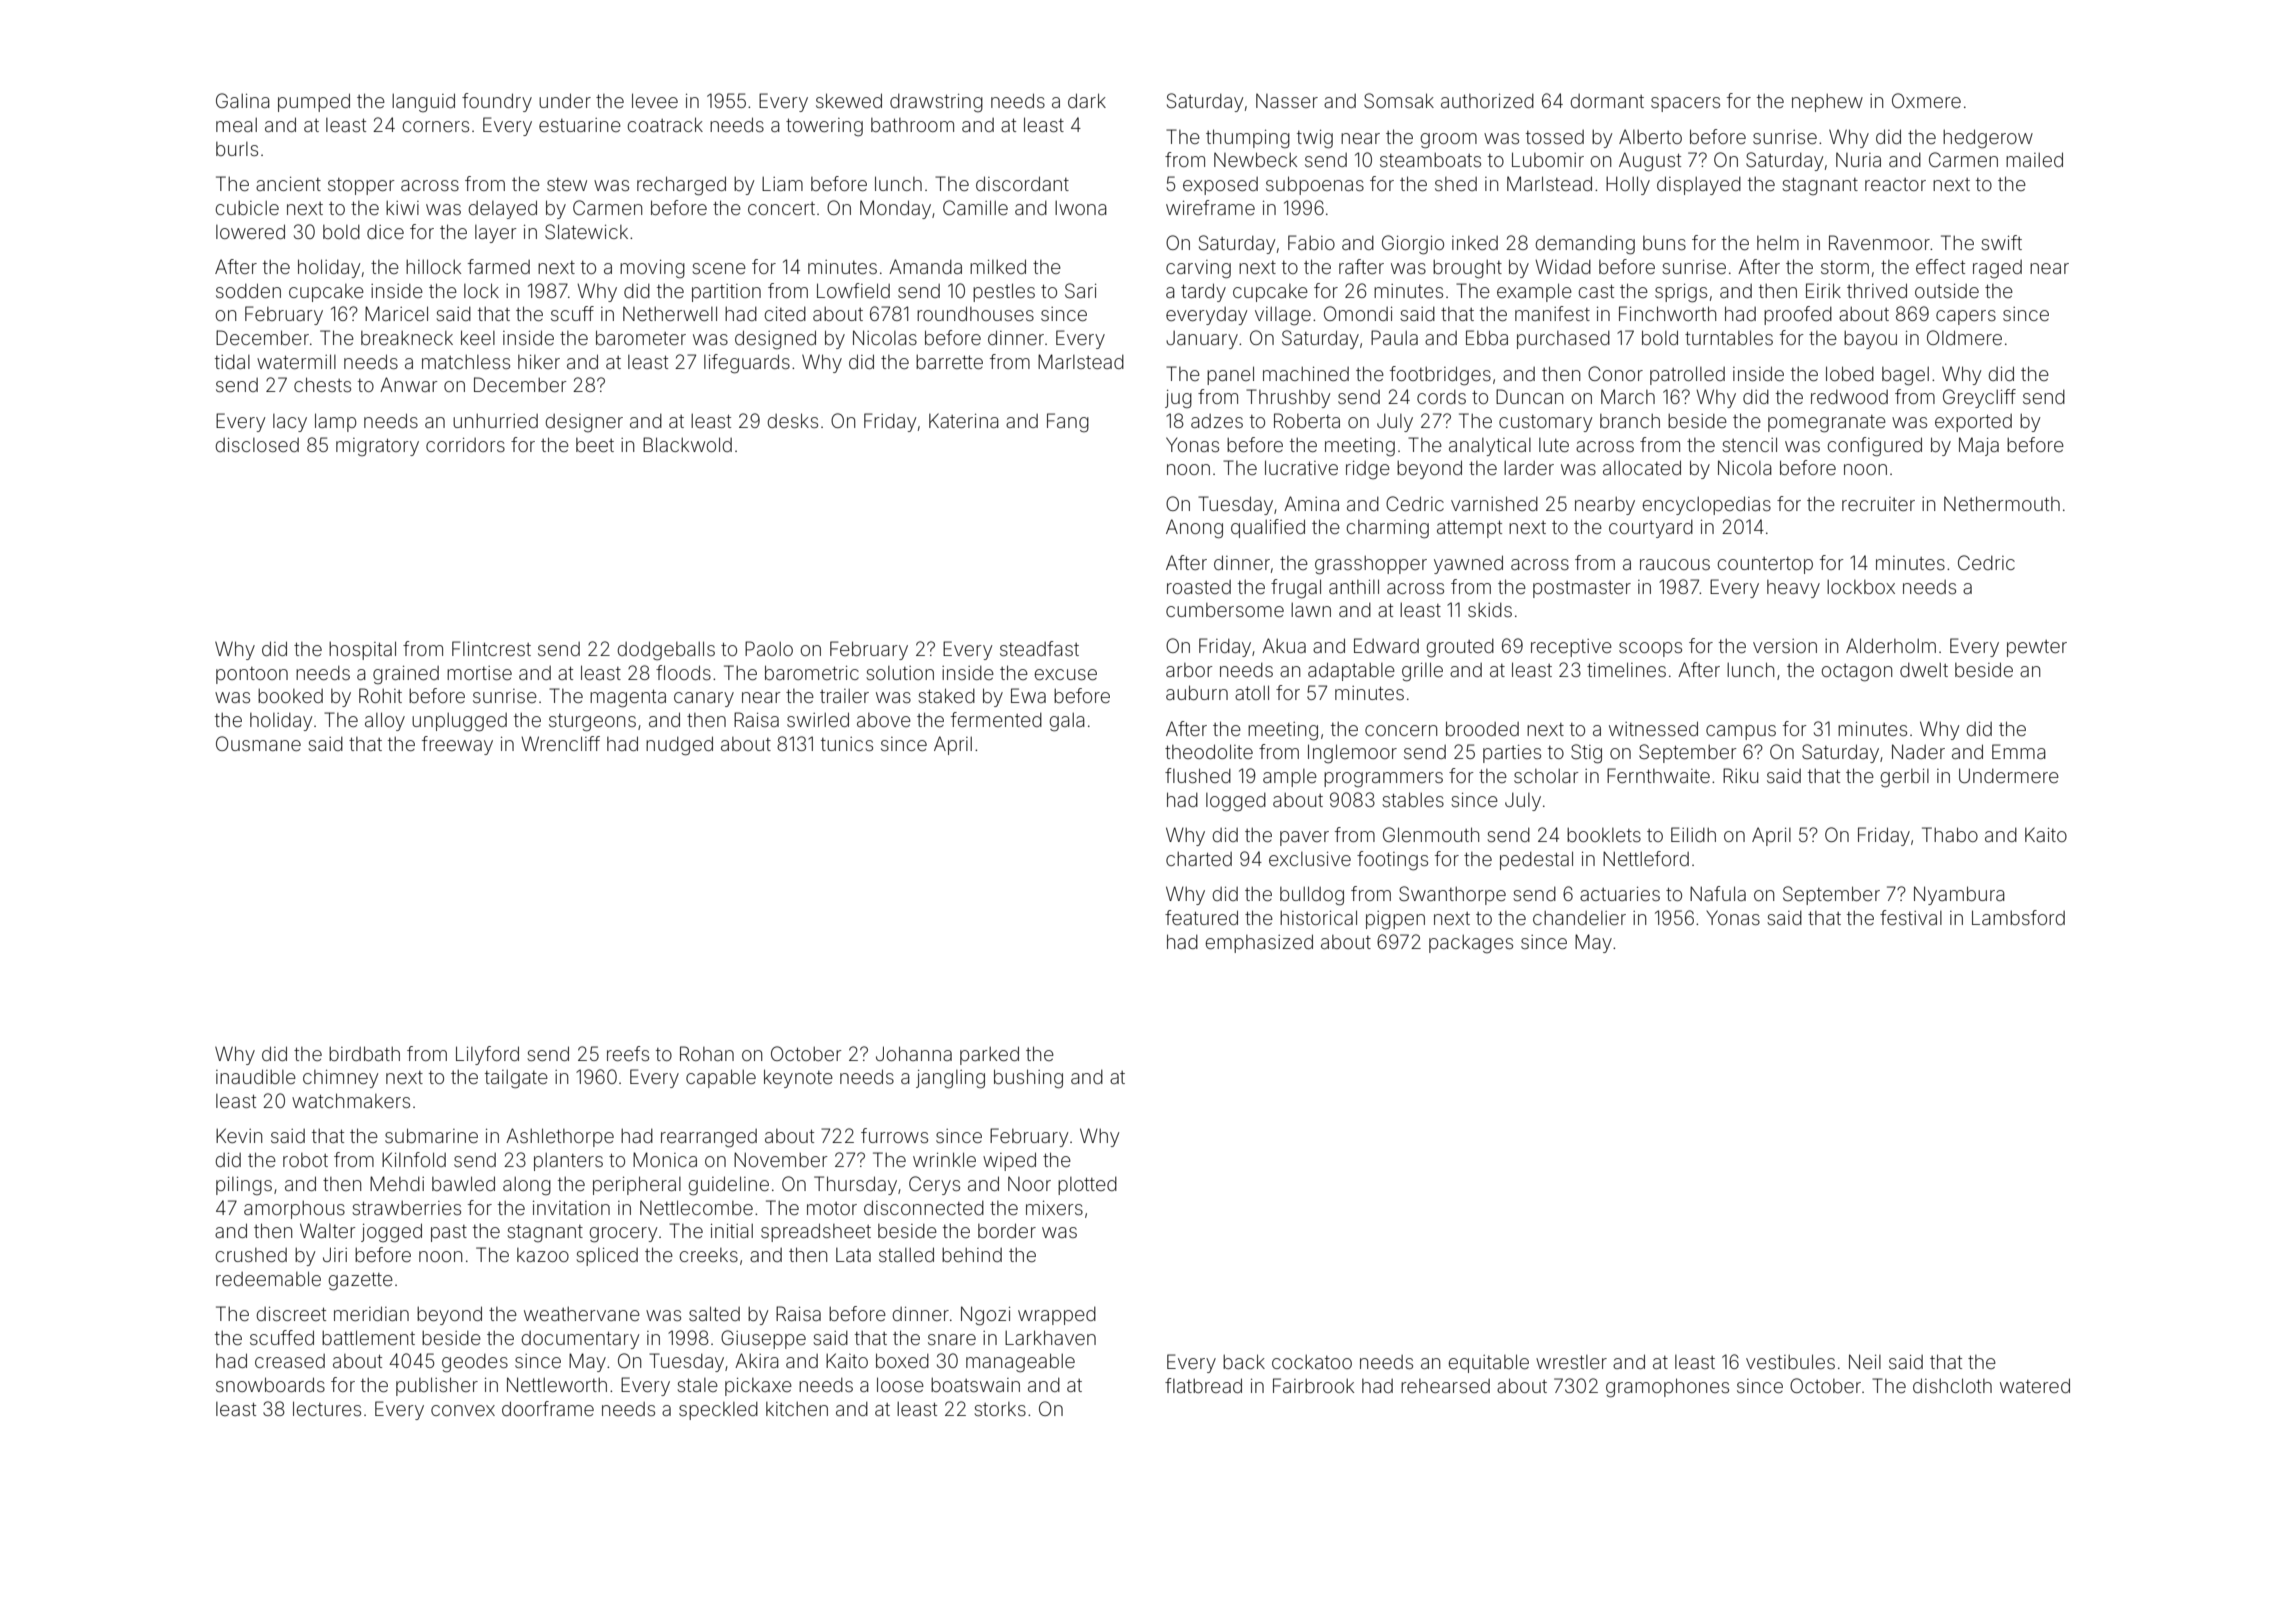  Describe the element at coordinates (548, 1408) in the screenshot. I see `doorframe` at that location.
